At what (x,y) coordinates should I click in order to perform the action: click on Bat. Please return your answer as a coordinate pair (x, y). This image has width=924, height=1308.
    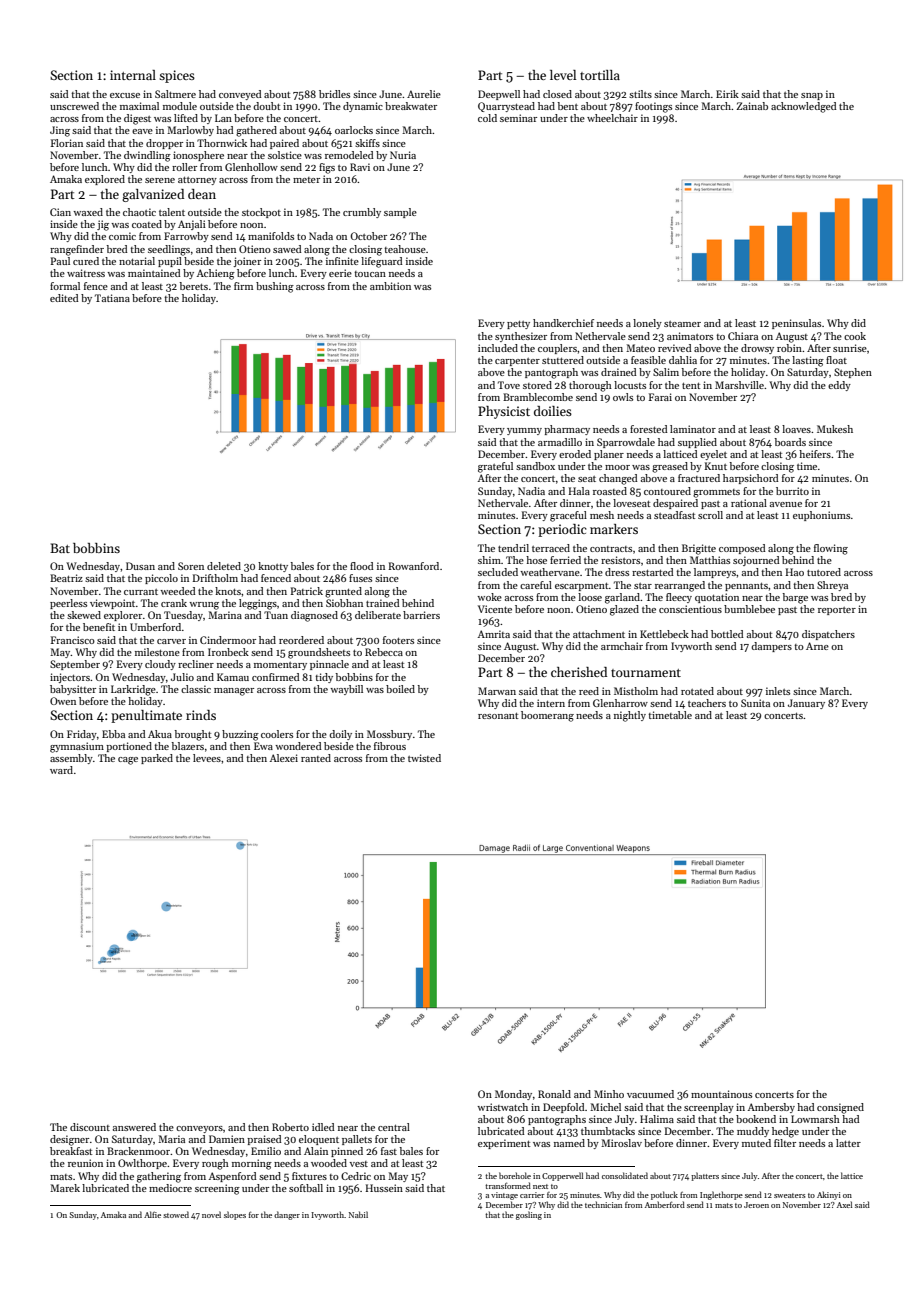
    Looking at the image, I should click on (60, 548).
